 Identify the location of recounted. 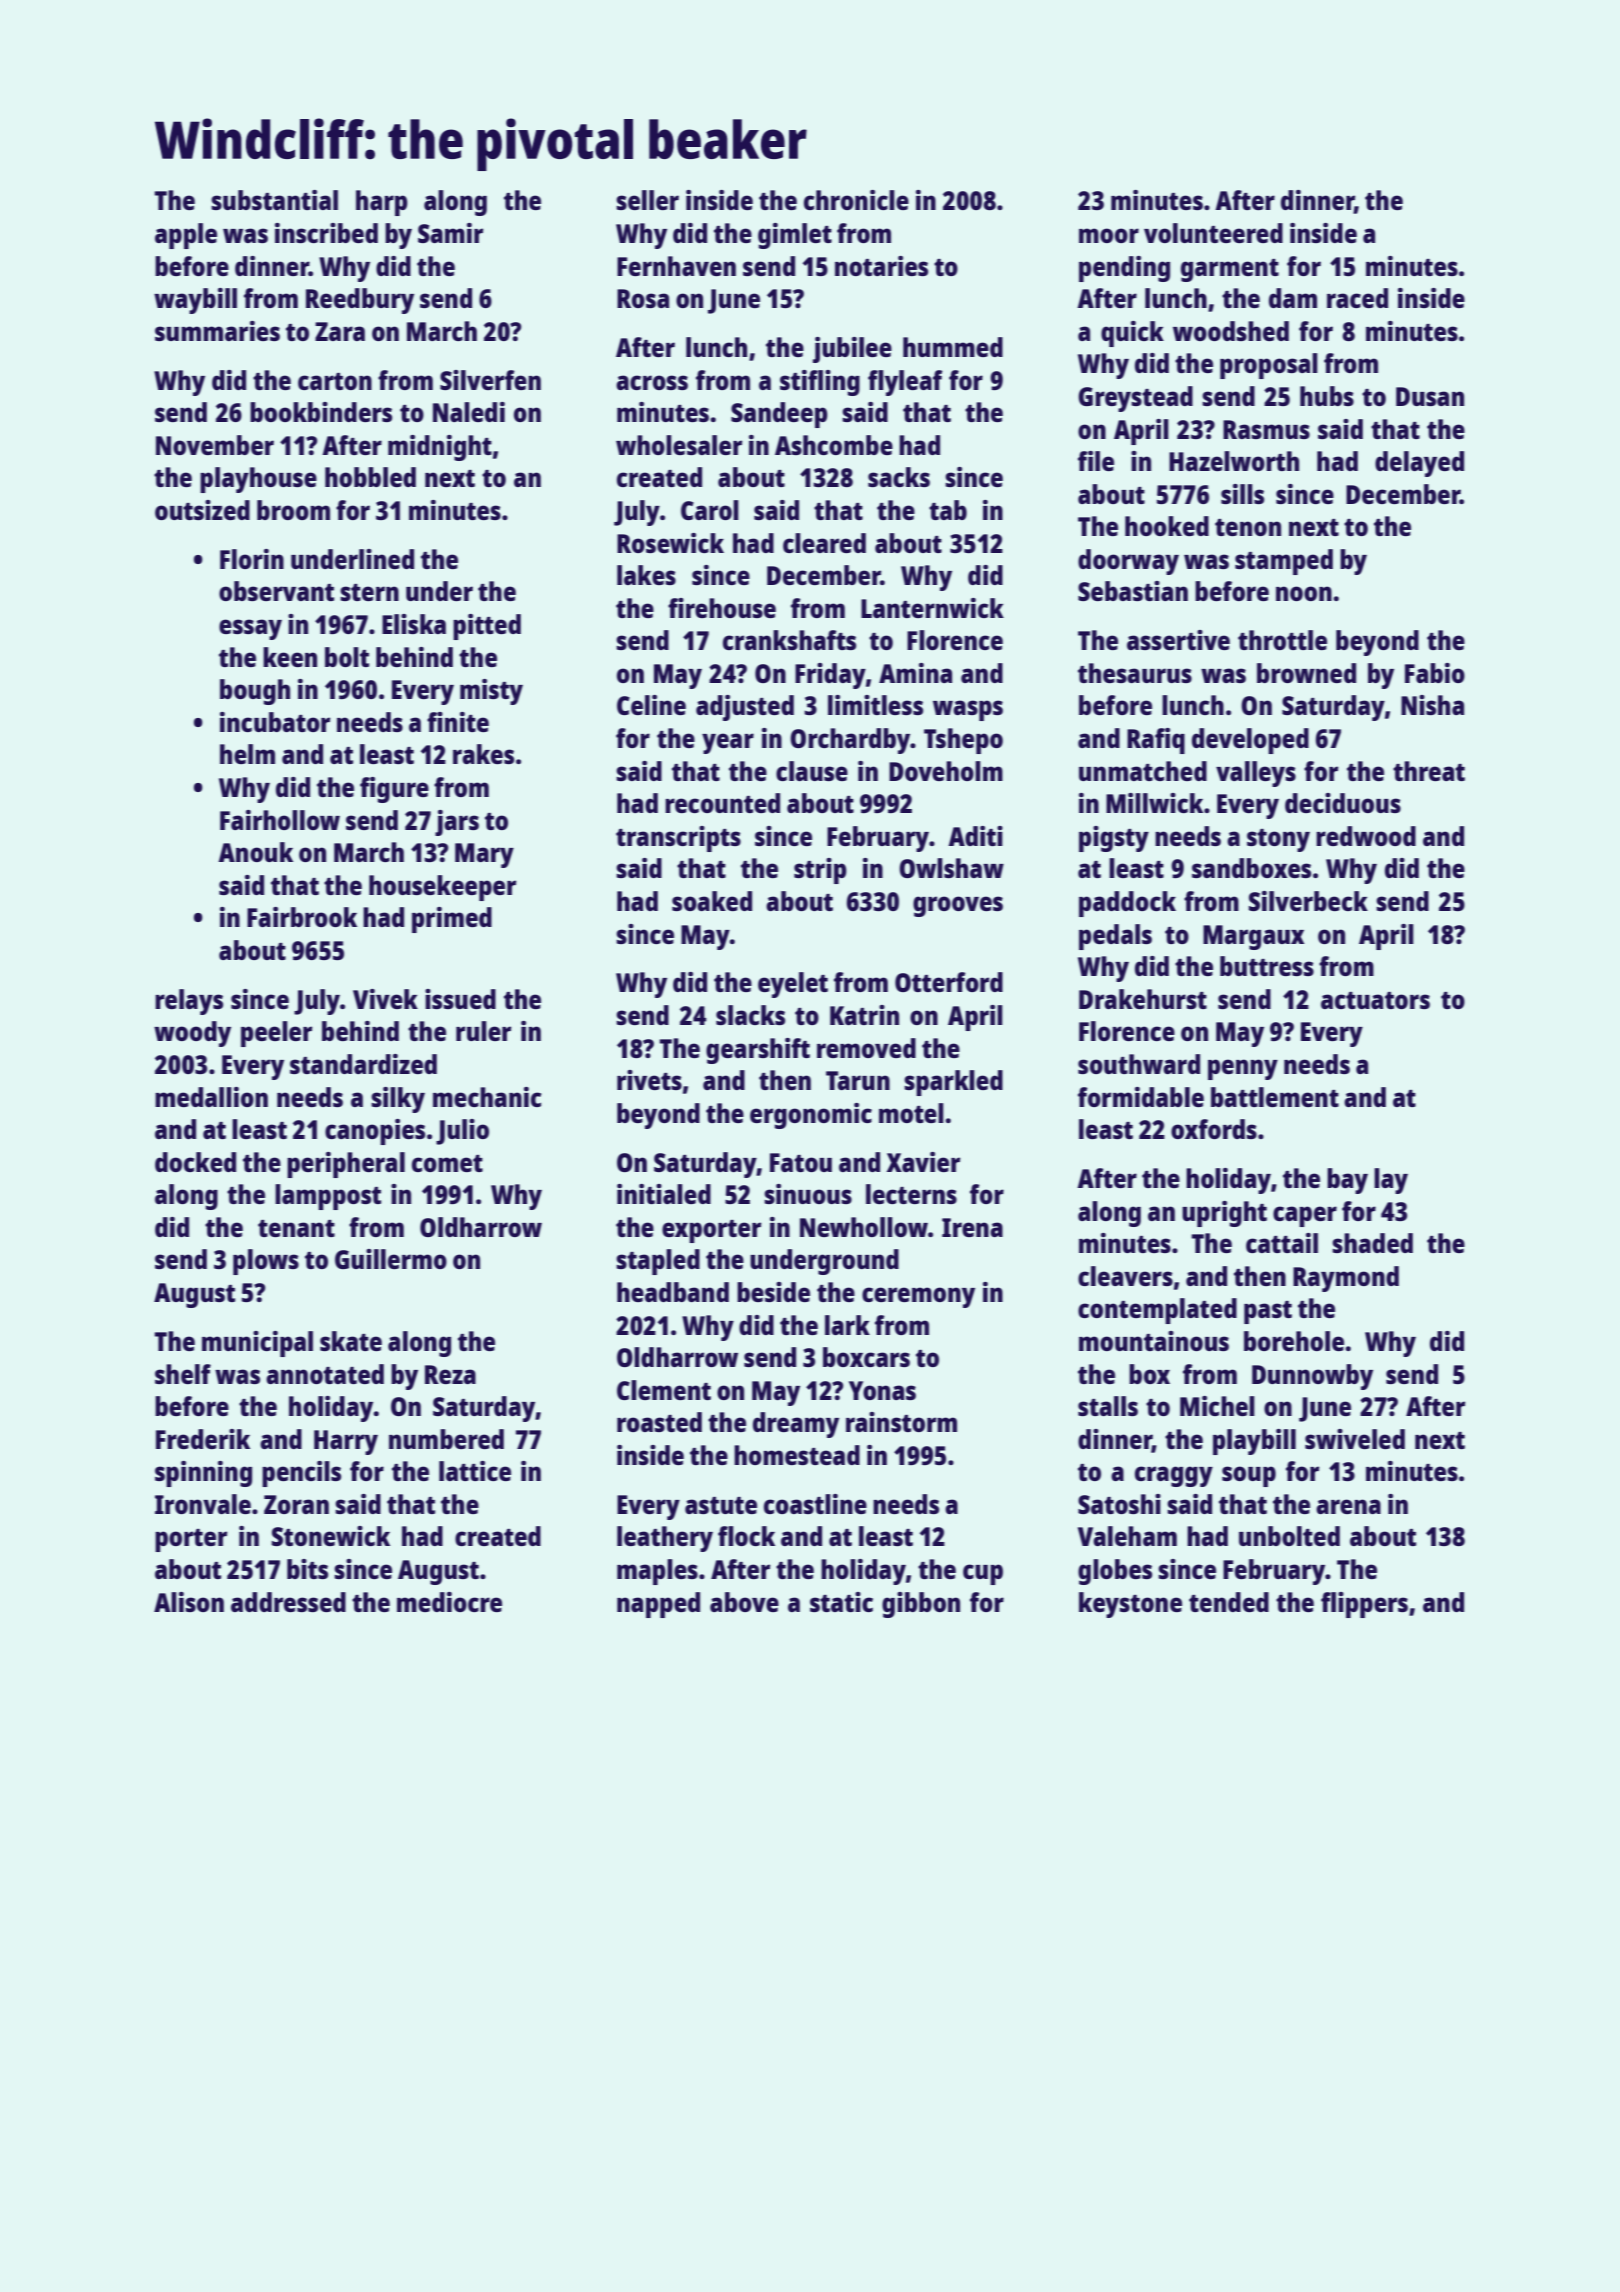
(722, 803).
